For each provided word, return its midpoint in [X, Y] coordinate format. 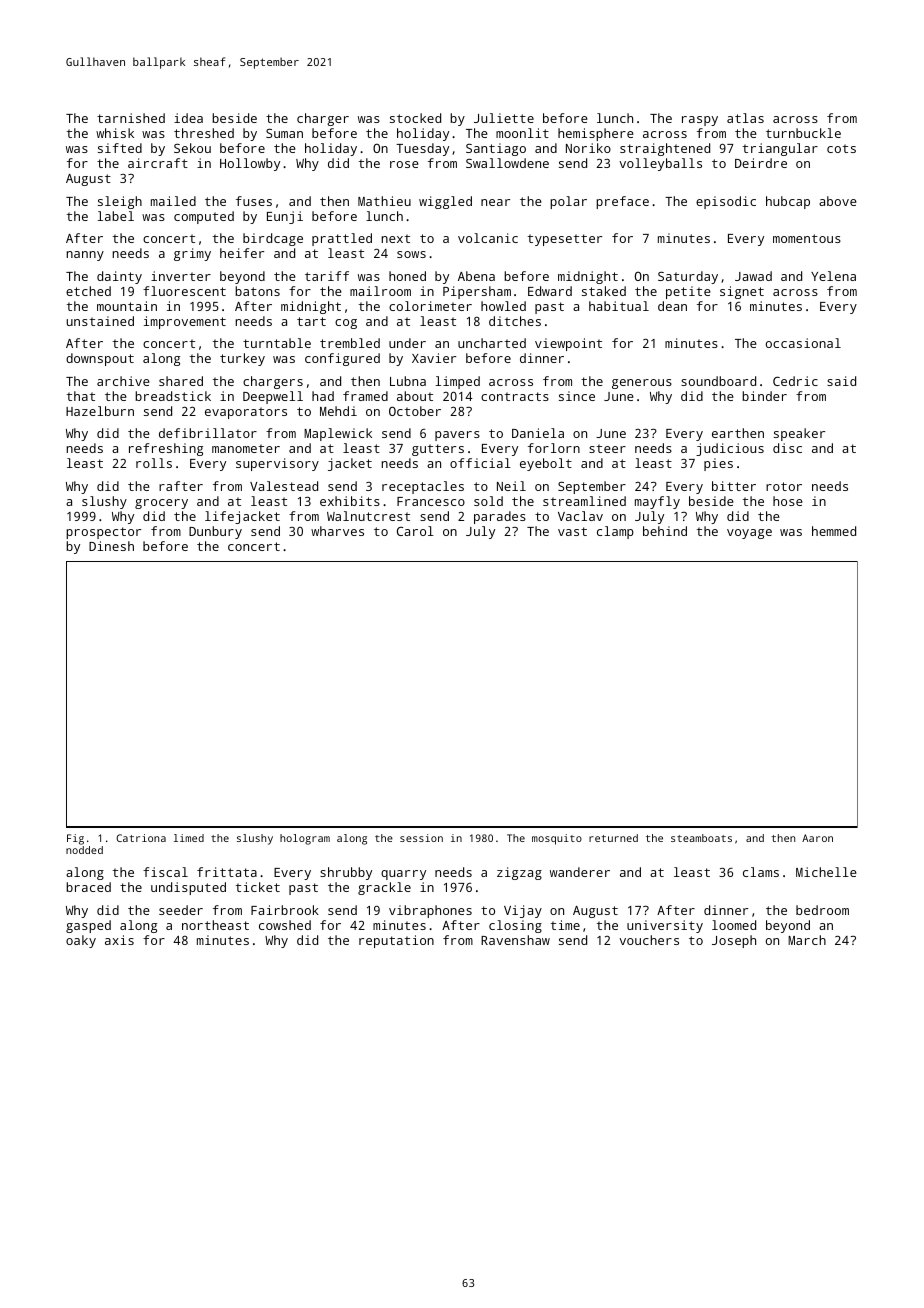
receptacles [423, 487]
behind [665, 531]
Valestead [284, 486]
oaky [81, 941]
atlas [745, 118]
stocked [415, 118]
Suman [284, 133]
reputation [396, 941]
